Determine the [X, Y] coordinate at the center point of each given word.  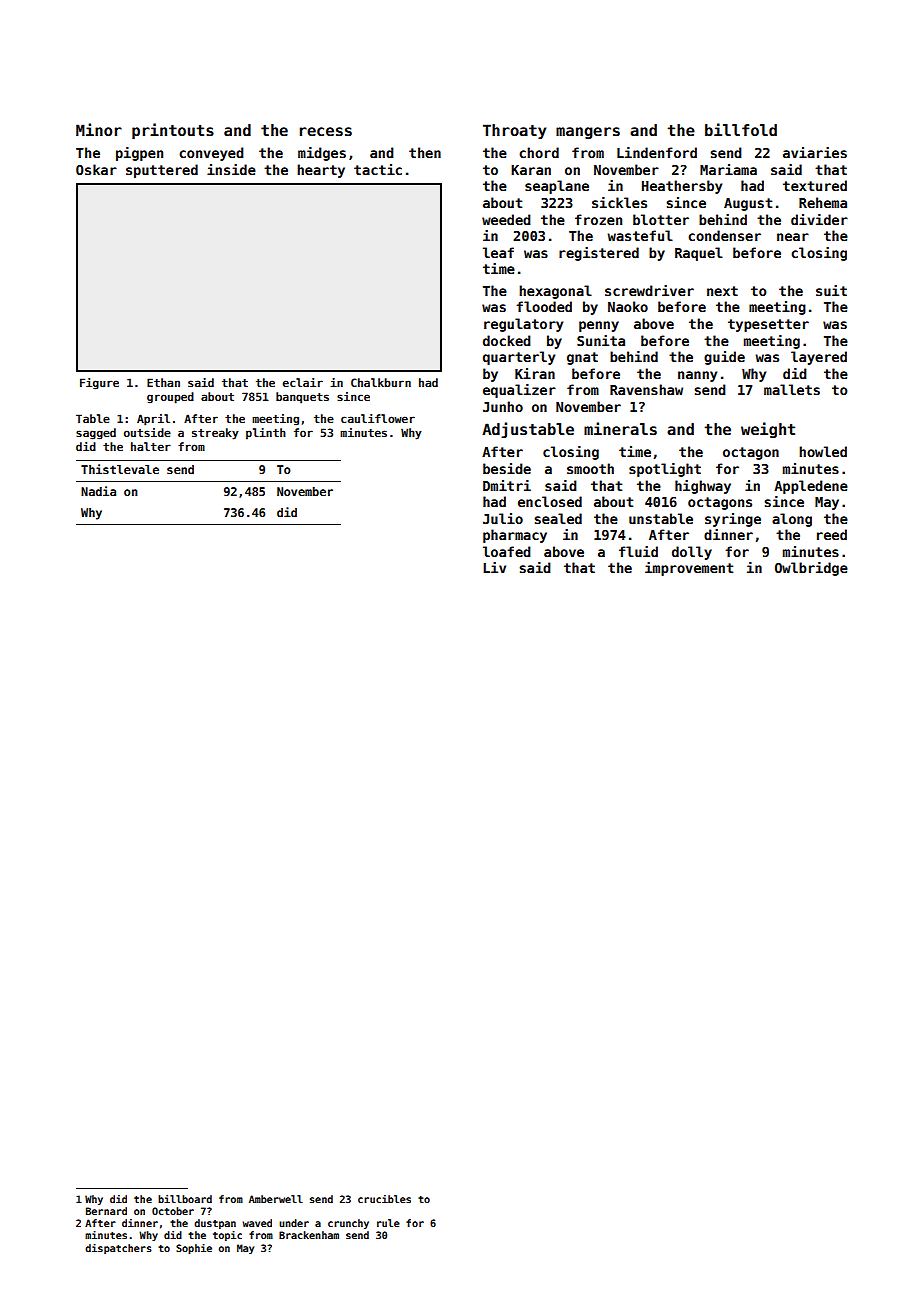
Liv [494, 567]
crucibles [384, 1199]
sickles [619, 202]
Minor [99, 129]
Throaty [514, 131]
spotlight [665, 470]
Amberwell [276, 1199]
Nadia [98, 491]
